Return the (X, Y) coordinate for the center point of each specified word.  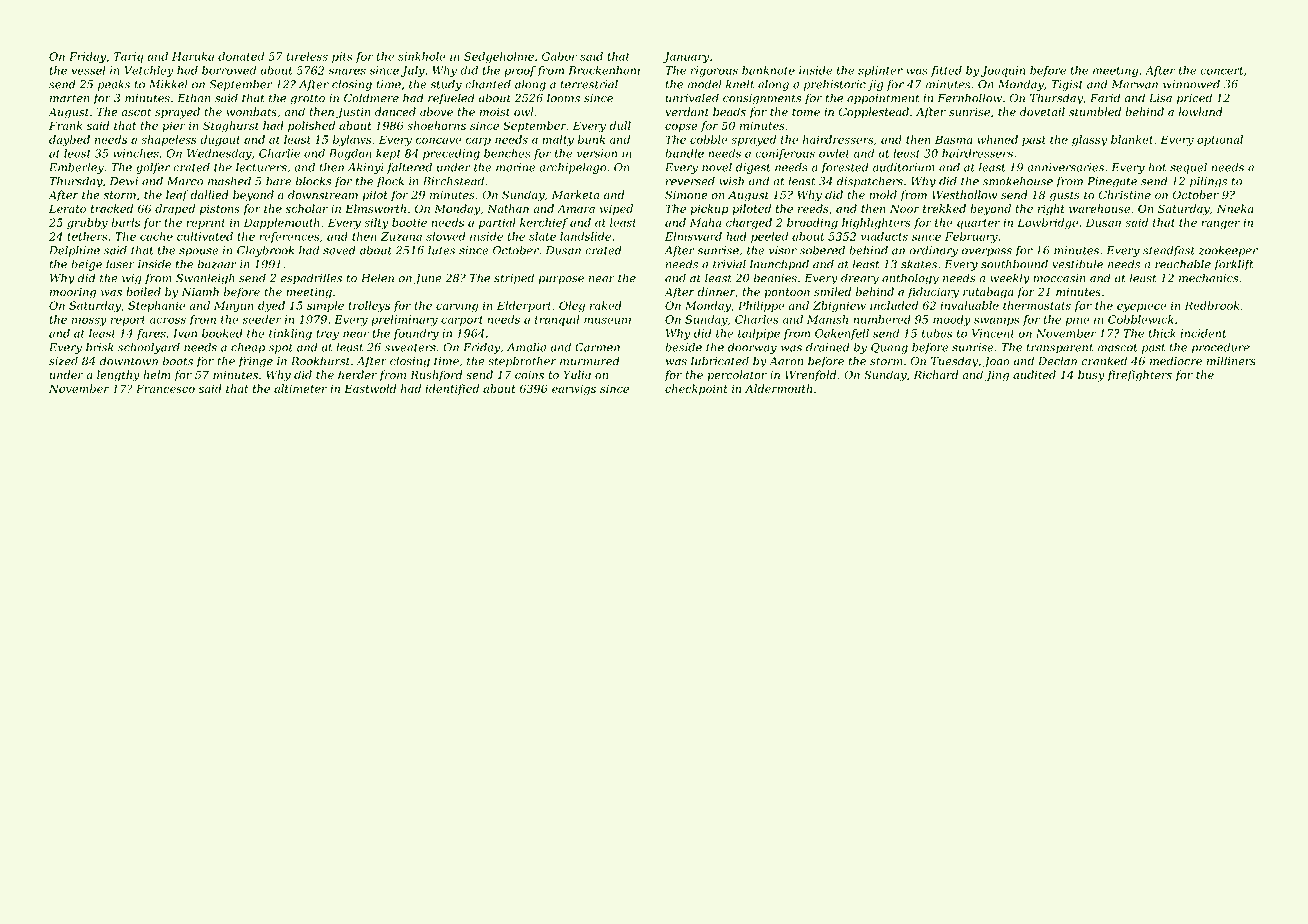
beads (729, 112)
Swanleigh (205, 279)
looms (563, 98)
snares (347, 71)
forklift (1234, 265)
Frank (65, 125)
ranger (1220, 224)
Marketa (575, 194)
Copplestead (874, 113)
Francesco (165, 388)
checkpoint (696, 389)
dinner (716, 292)
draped (175, 209)
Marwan (1135, 84)
